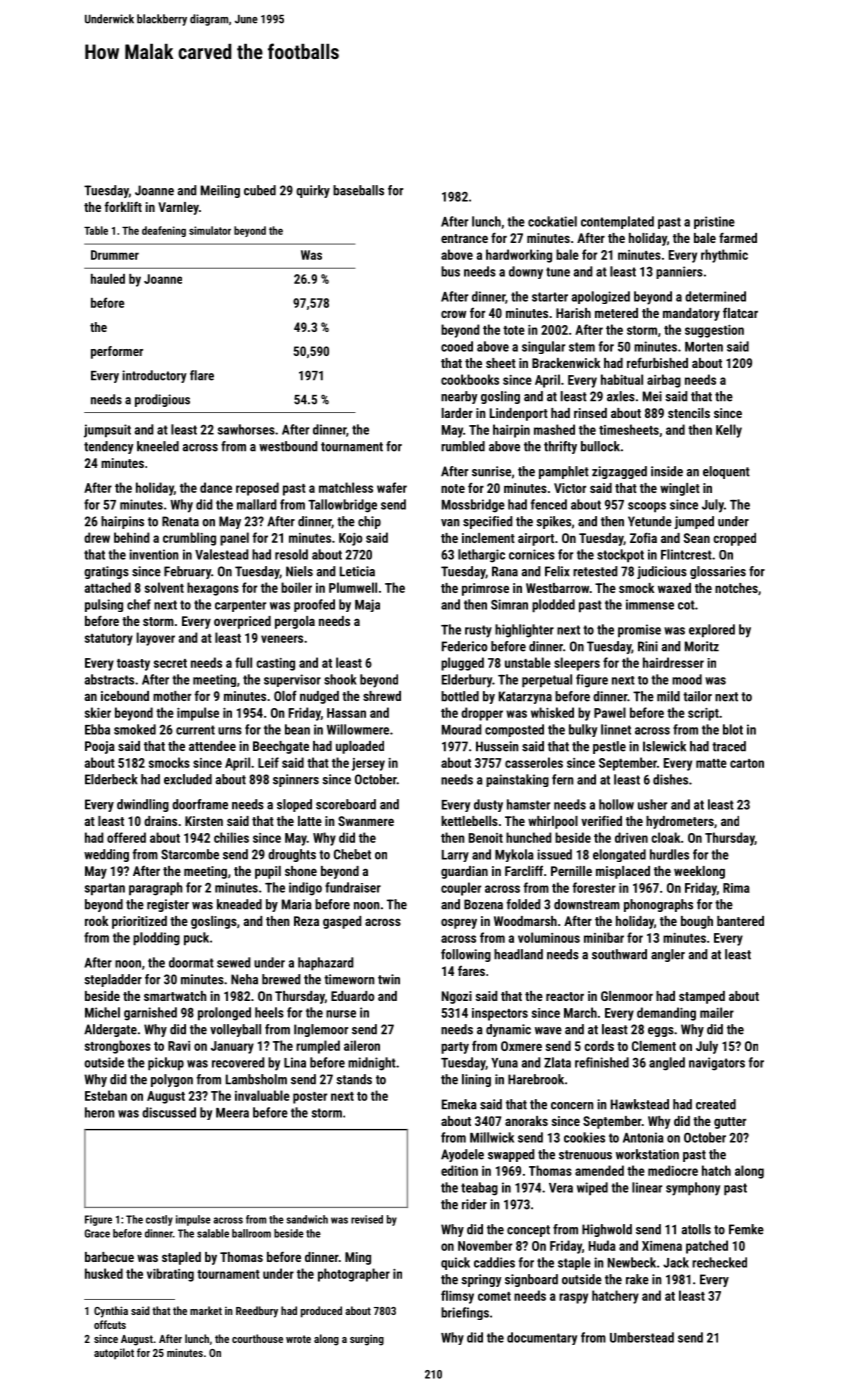 Image resolution: width=849 pixels, height=1400 pixels. Describe the element at coordinates (552, 221) in the image. I see `cockatiel` at that location.
